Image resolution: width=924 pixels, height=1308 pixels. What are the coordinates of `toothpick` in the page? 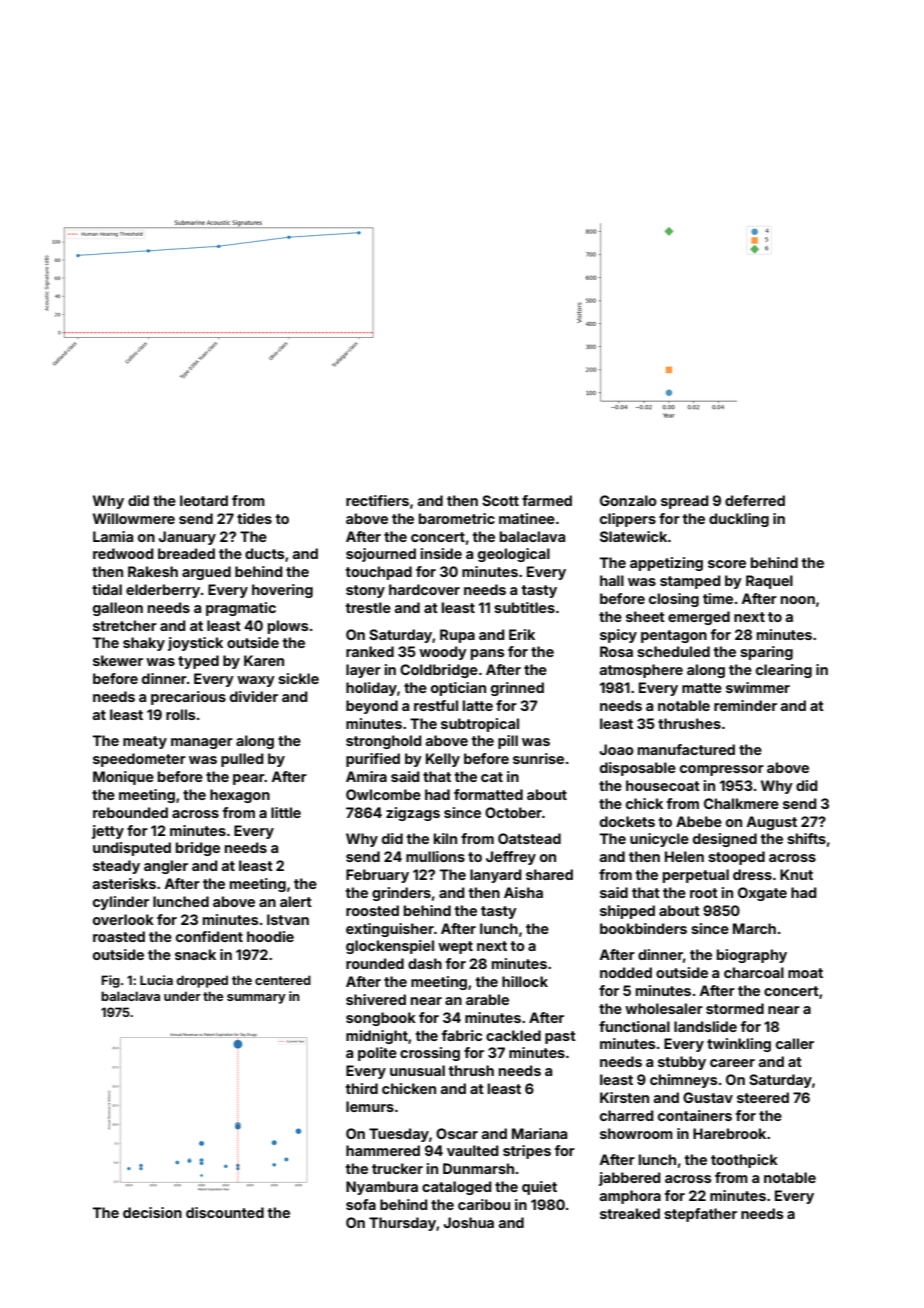 It's located at (744, 1161).
